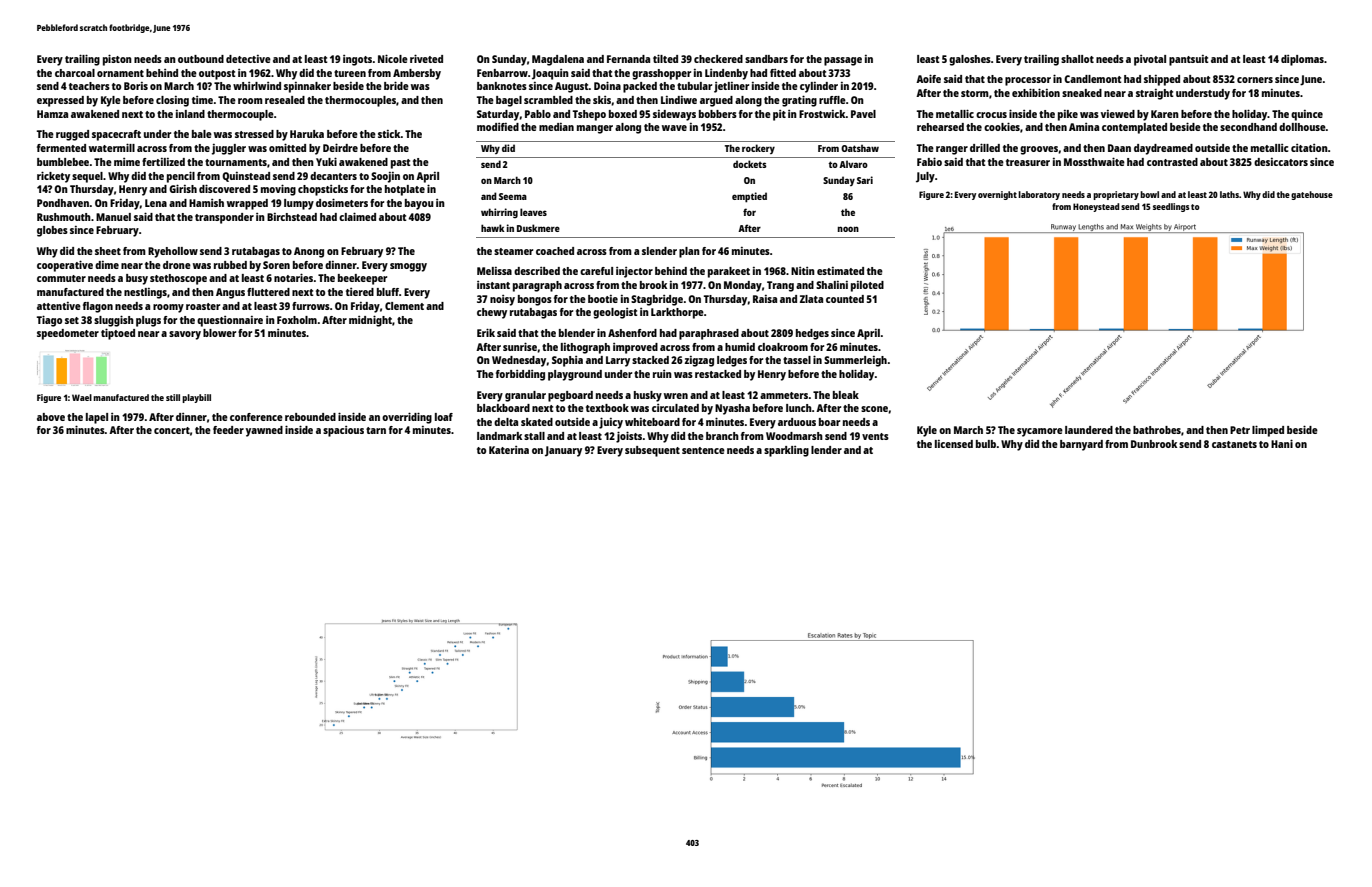  I want to click on Haruka, so click(307, 134).
